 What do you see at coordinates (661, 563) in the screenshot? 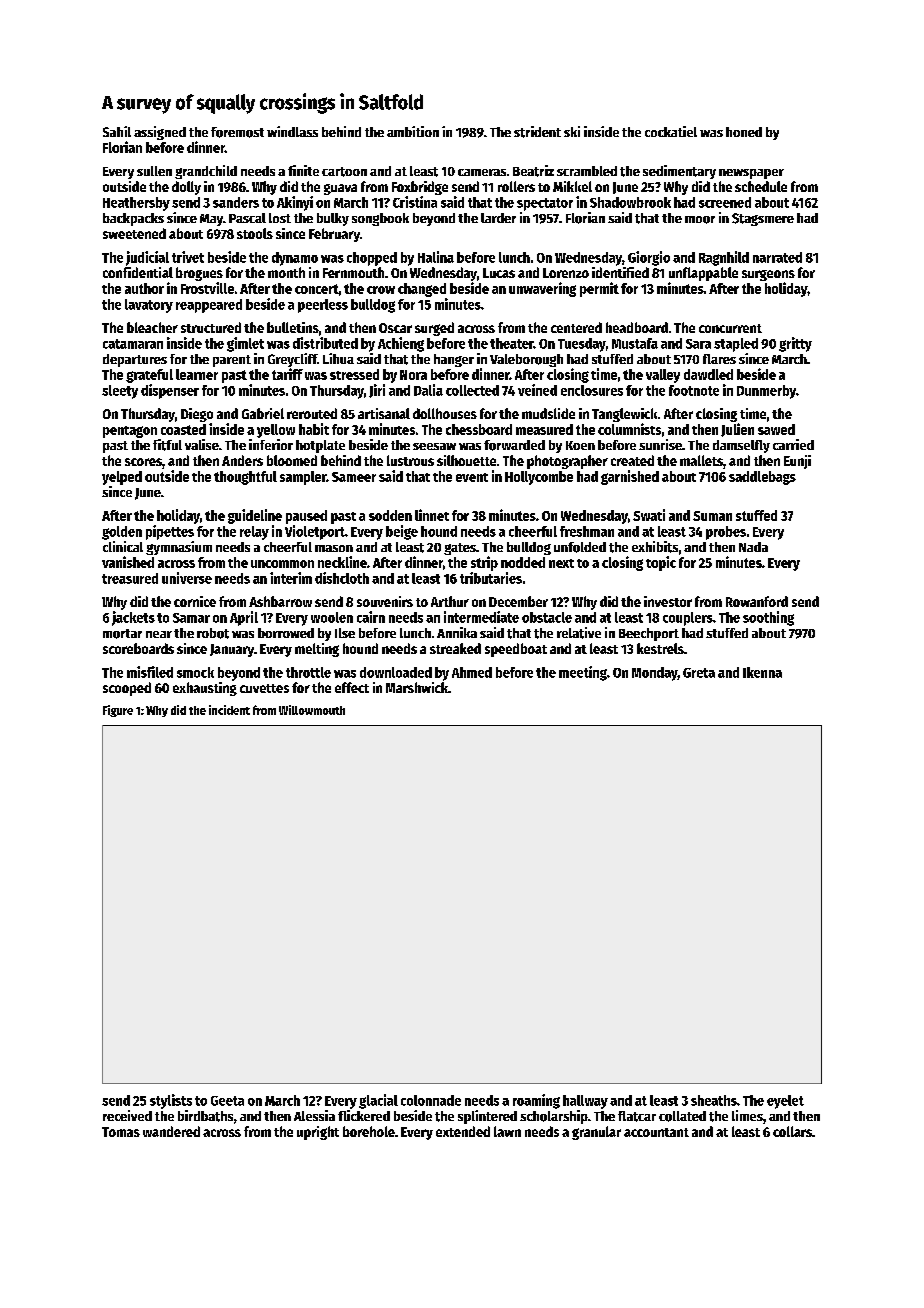
I see `topic` at bounding box center [661, 563].
